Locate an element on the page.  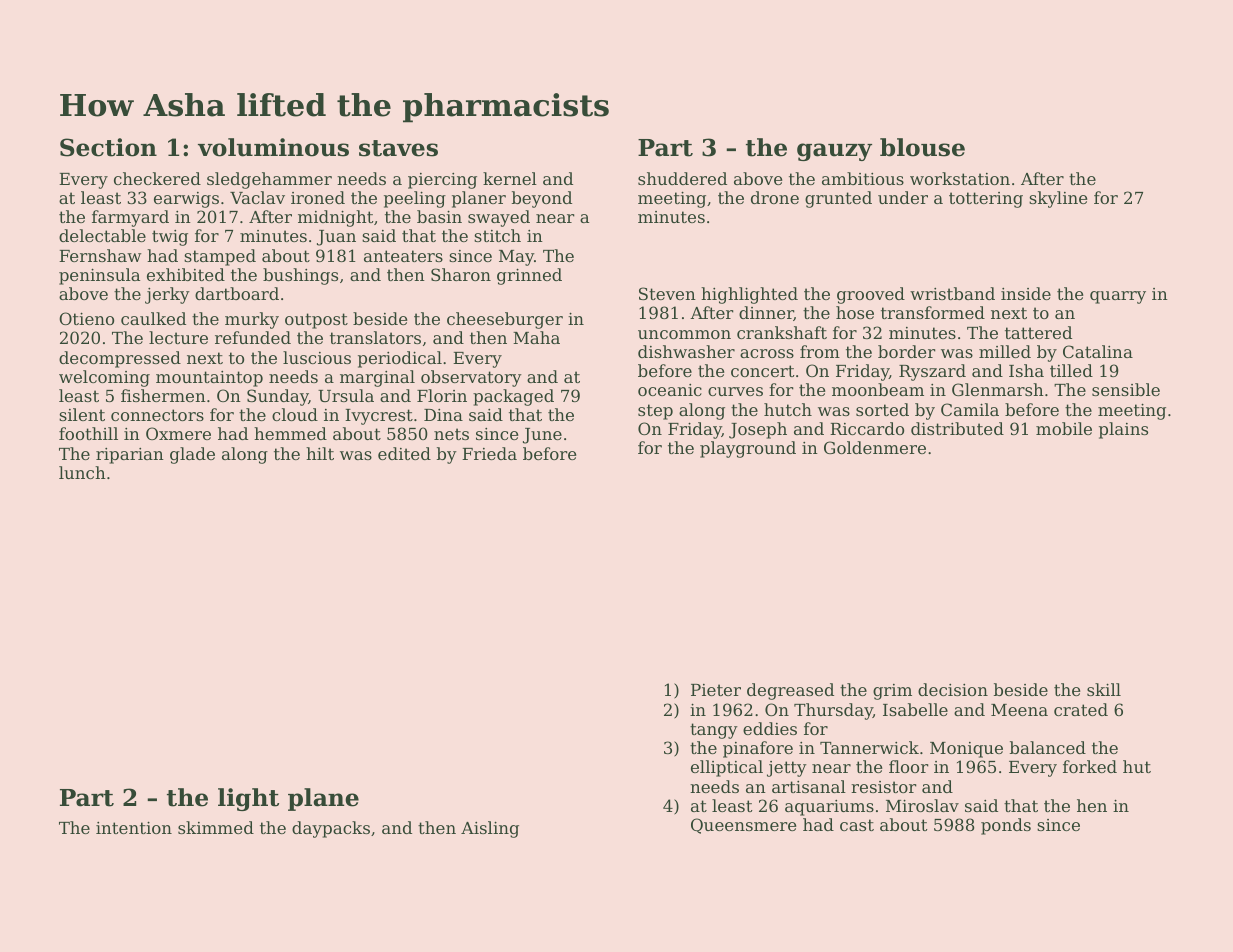
skill is located at coordinates (1104, 689).
